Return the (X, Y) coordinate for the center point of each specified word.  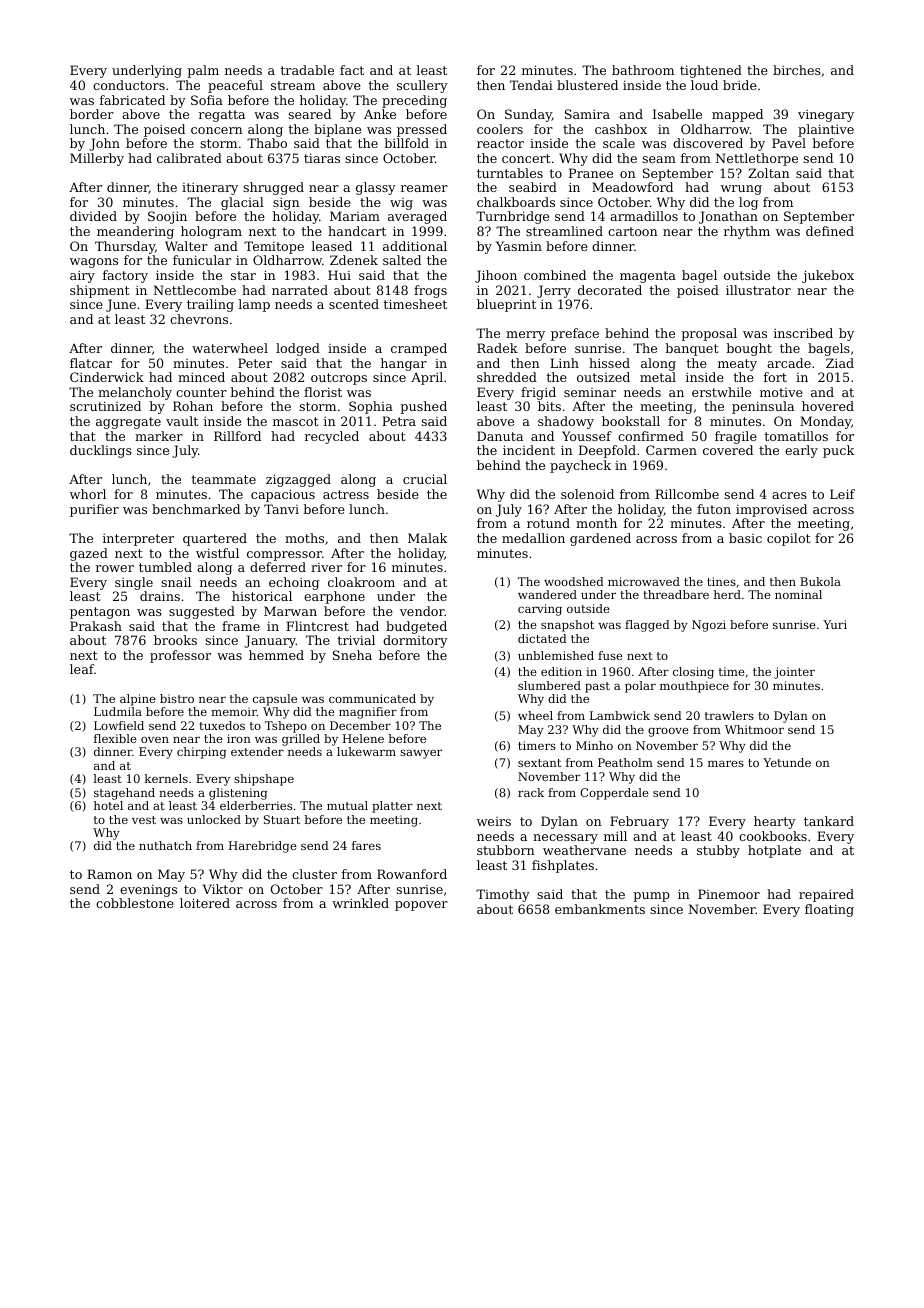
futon (714, 509)
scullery (422, 86)
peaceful (235, 86)
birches (797, 70)
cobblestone (135, 903)
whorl (88, 494)
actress (346, 494)
